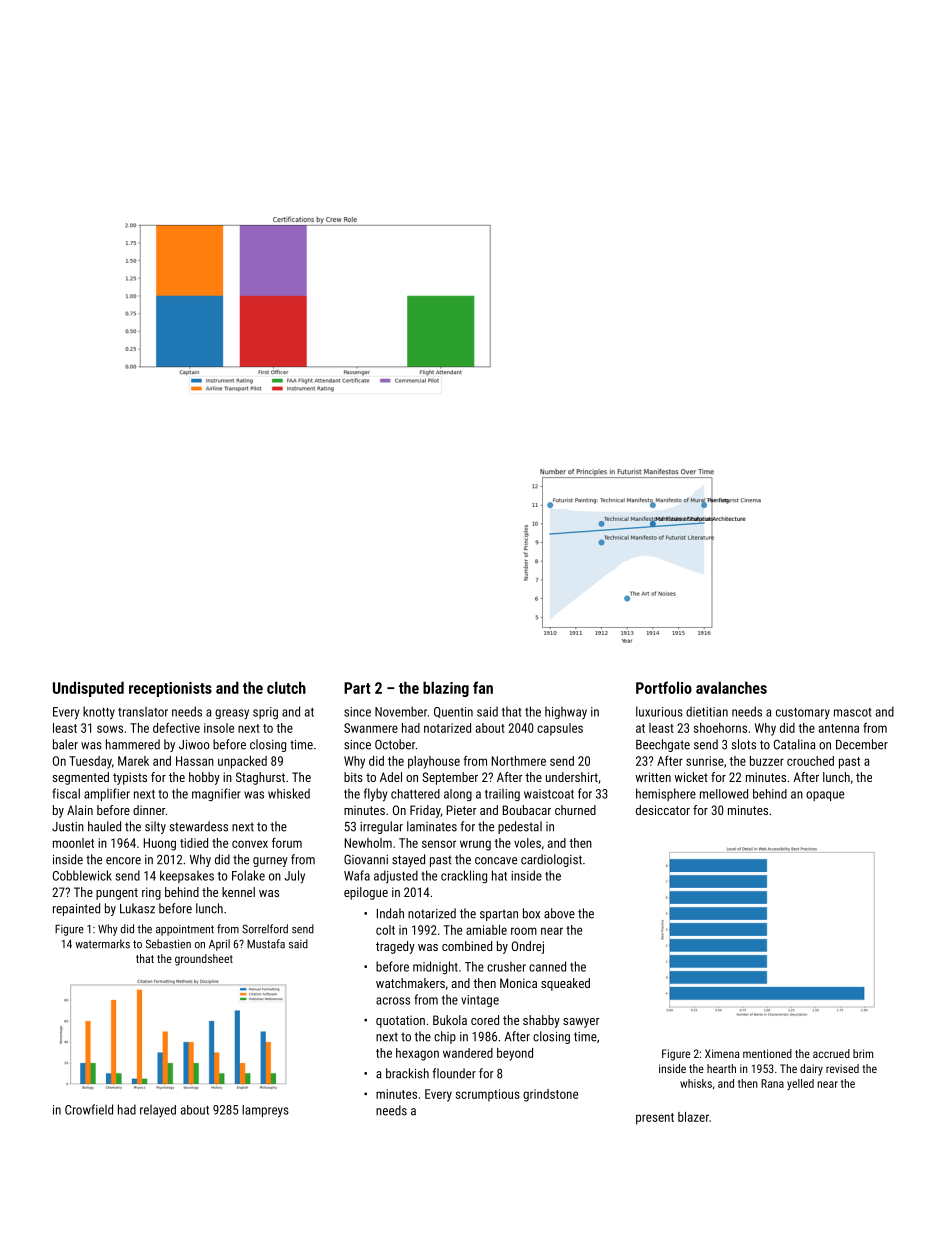 Image resolution: width=952 pixels, height=1233 pixels. What do you see at coordinates (825, 796) in the document?
I see `opaque` at bounding box center [825, 796].
